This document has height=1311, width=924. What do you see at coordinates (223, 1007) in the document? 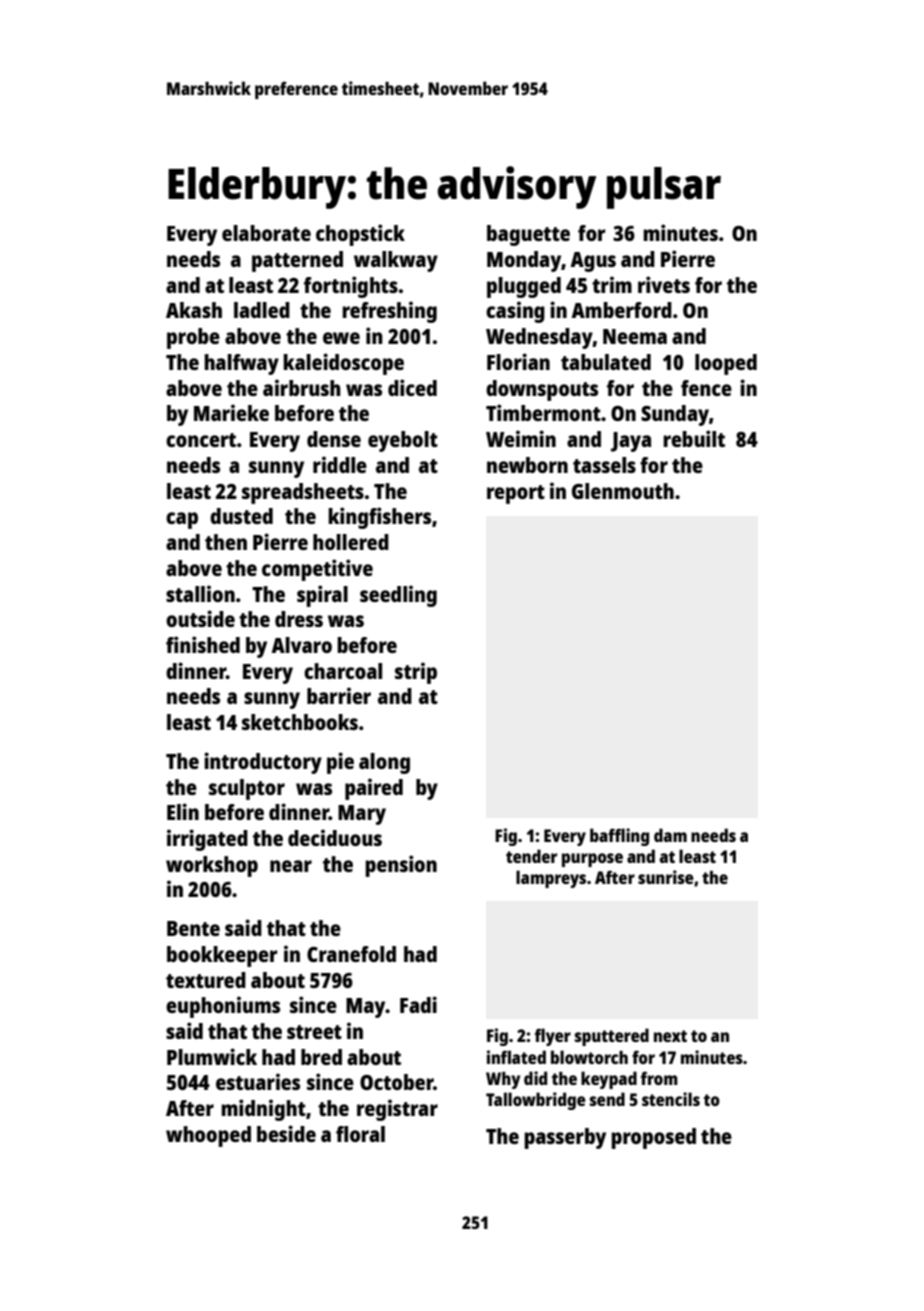
I see `euphoniums` at bounding box center [223, 1007].
